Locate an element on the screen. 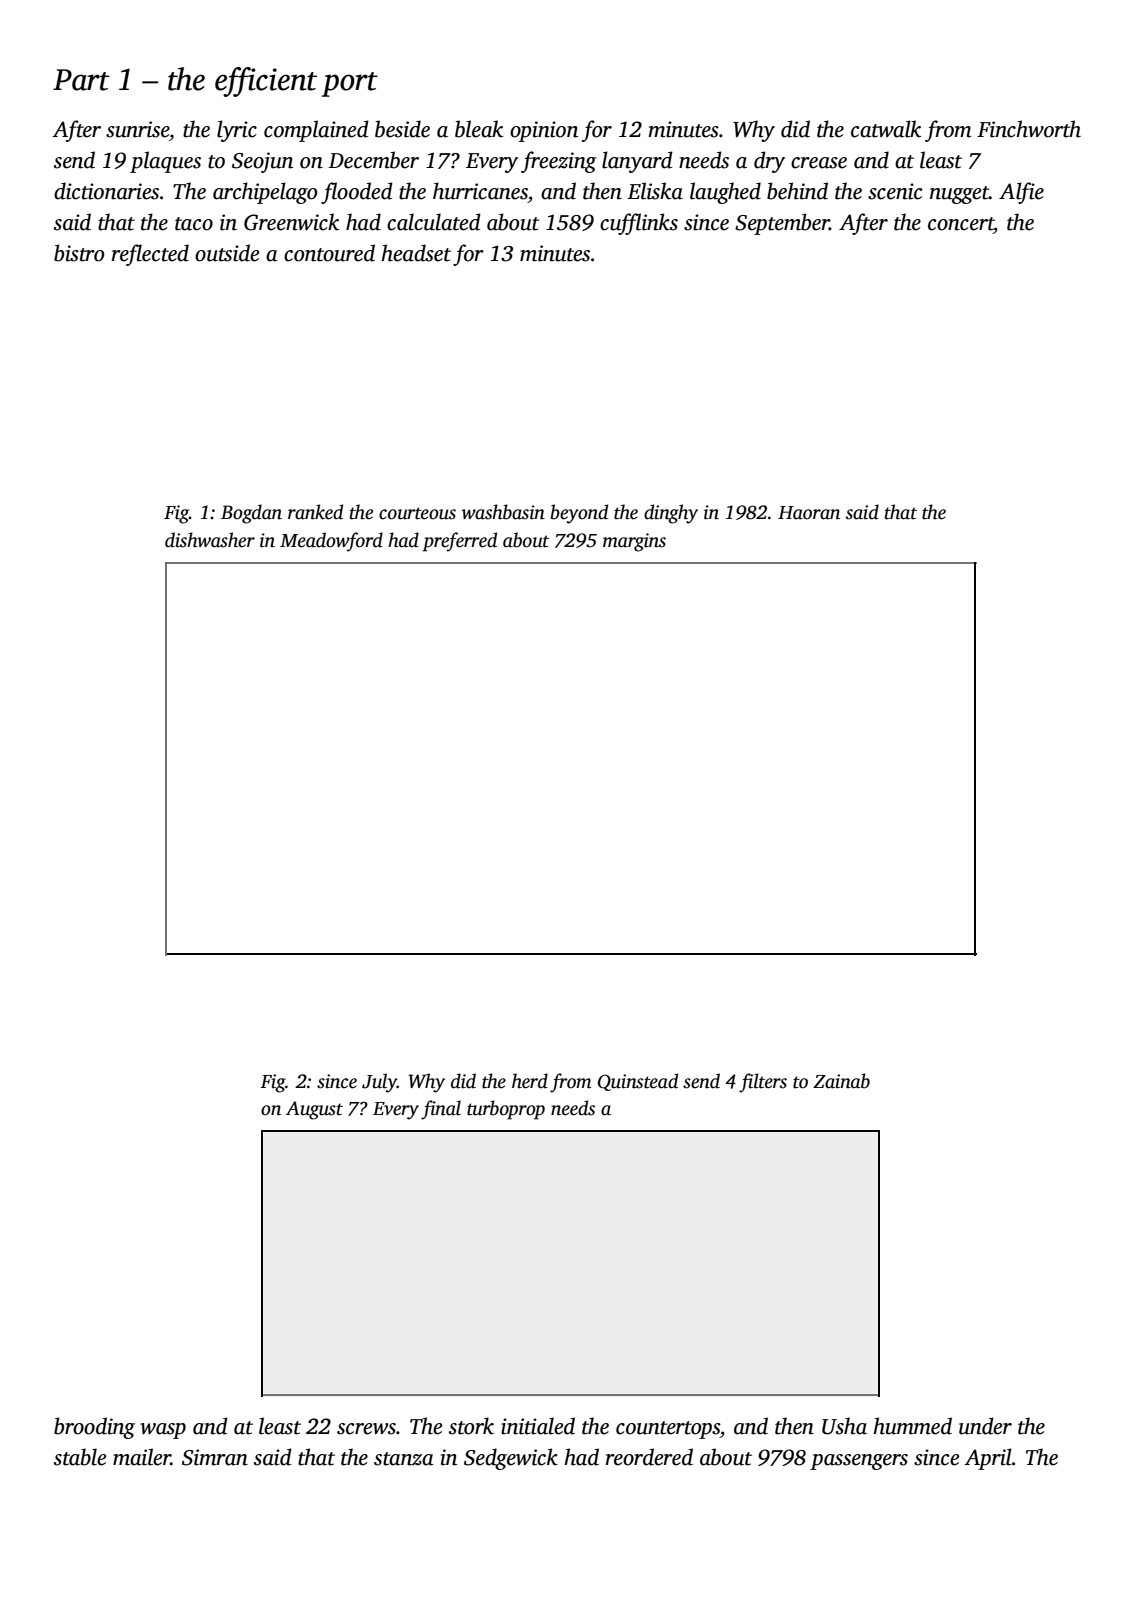 The image size is (1141, 1614). Alfie is located at coordinates (1021, 193).
